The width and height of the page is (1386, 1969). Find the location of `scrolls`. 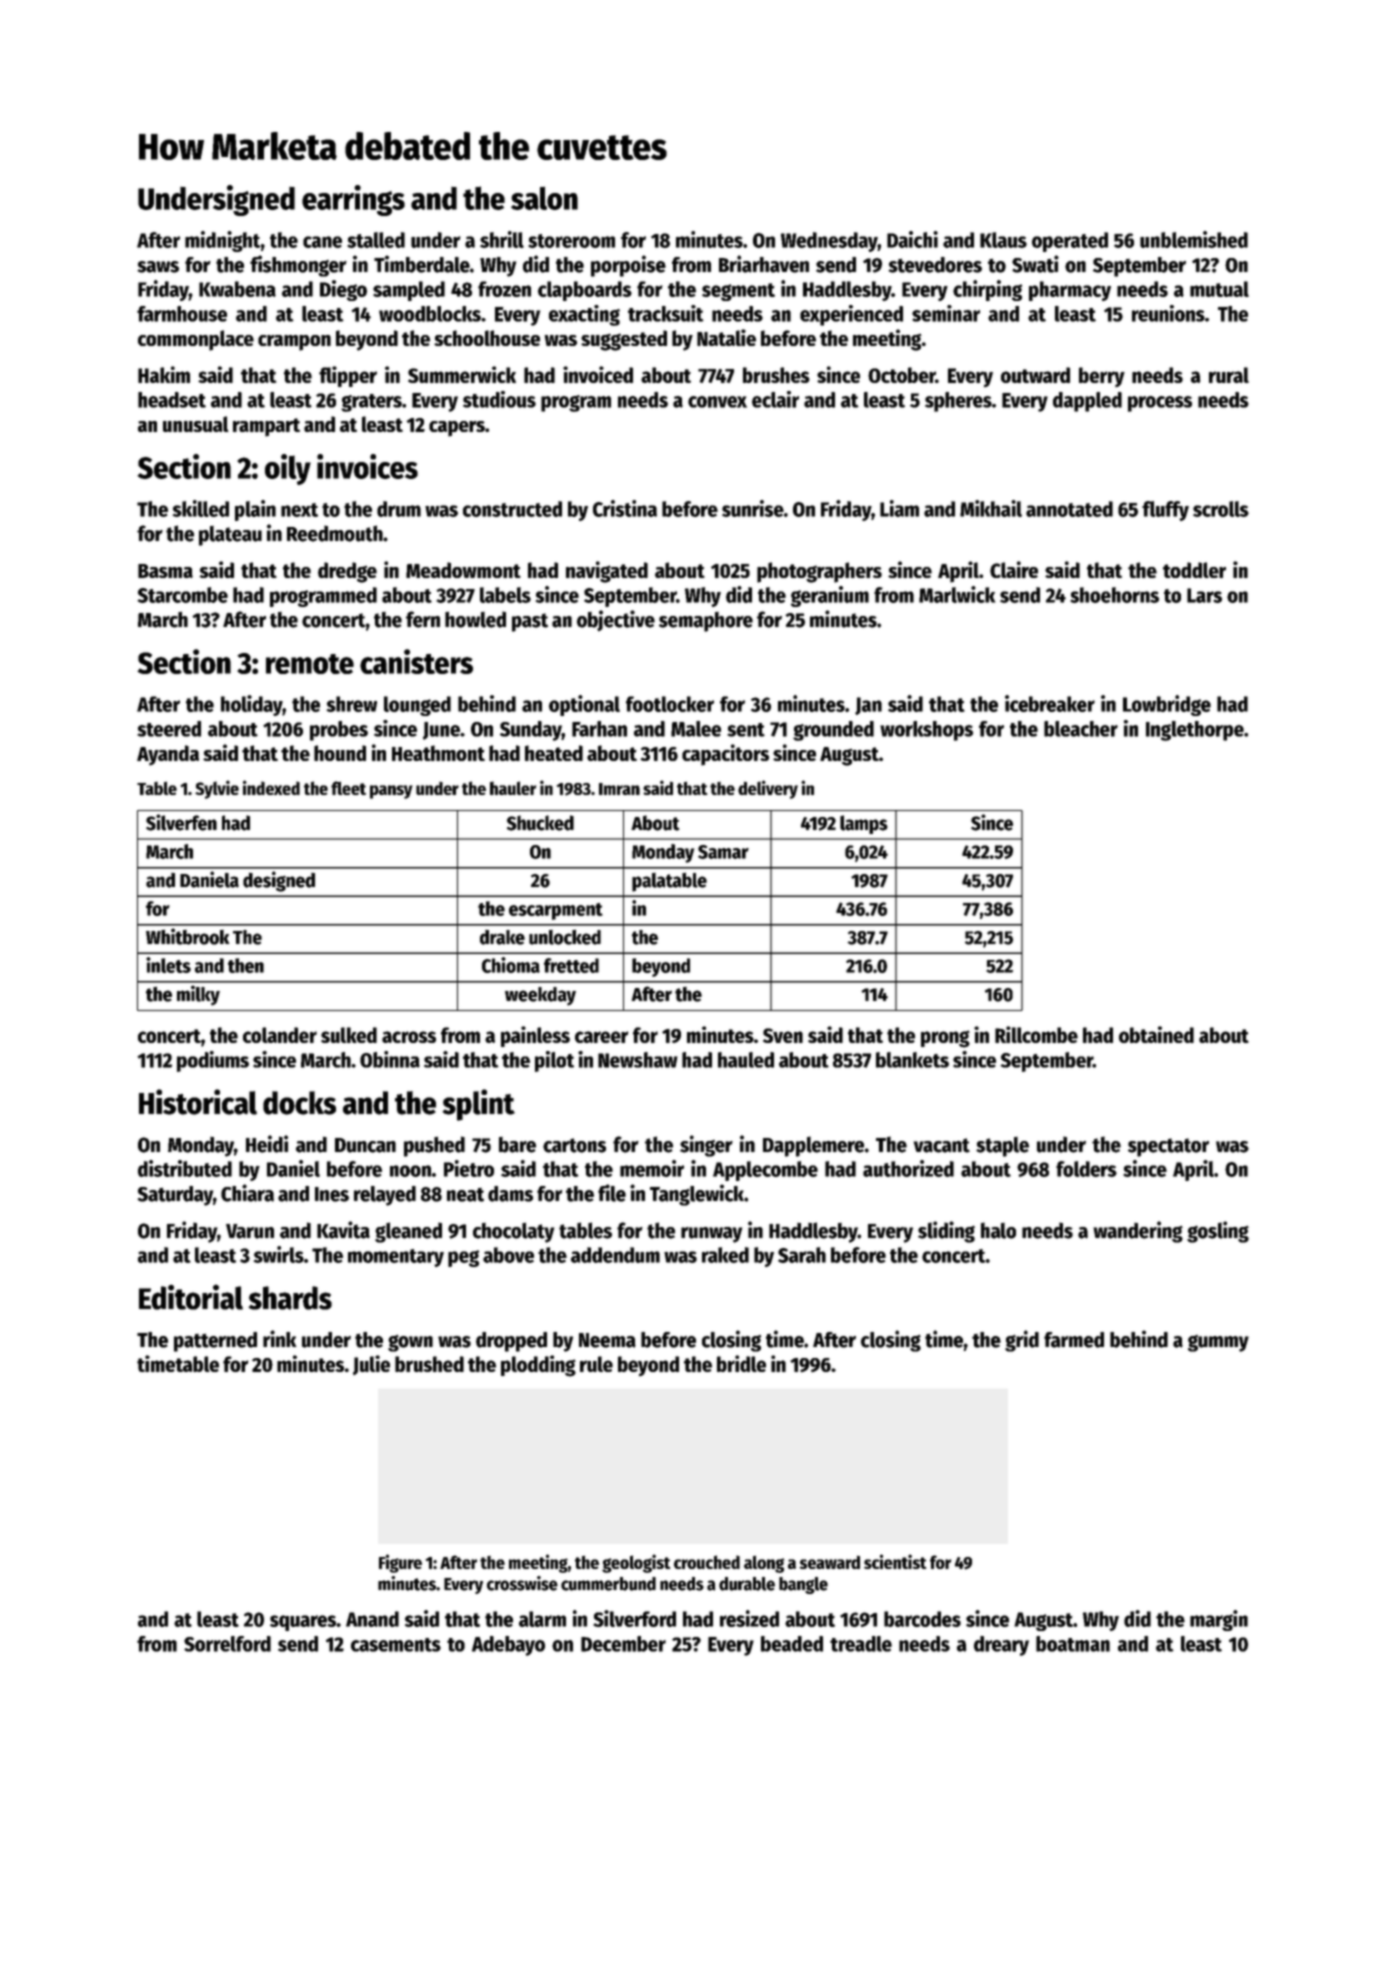

scrolls is located at coordinates (1221, 509).
